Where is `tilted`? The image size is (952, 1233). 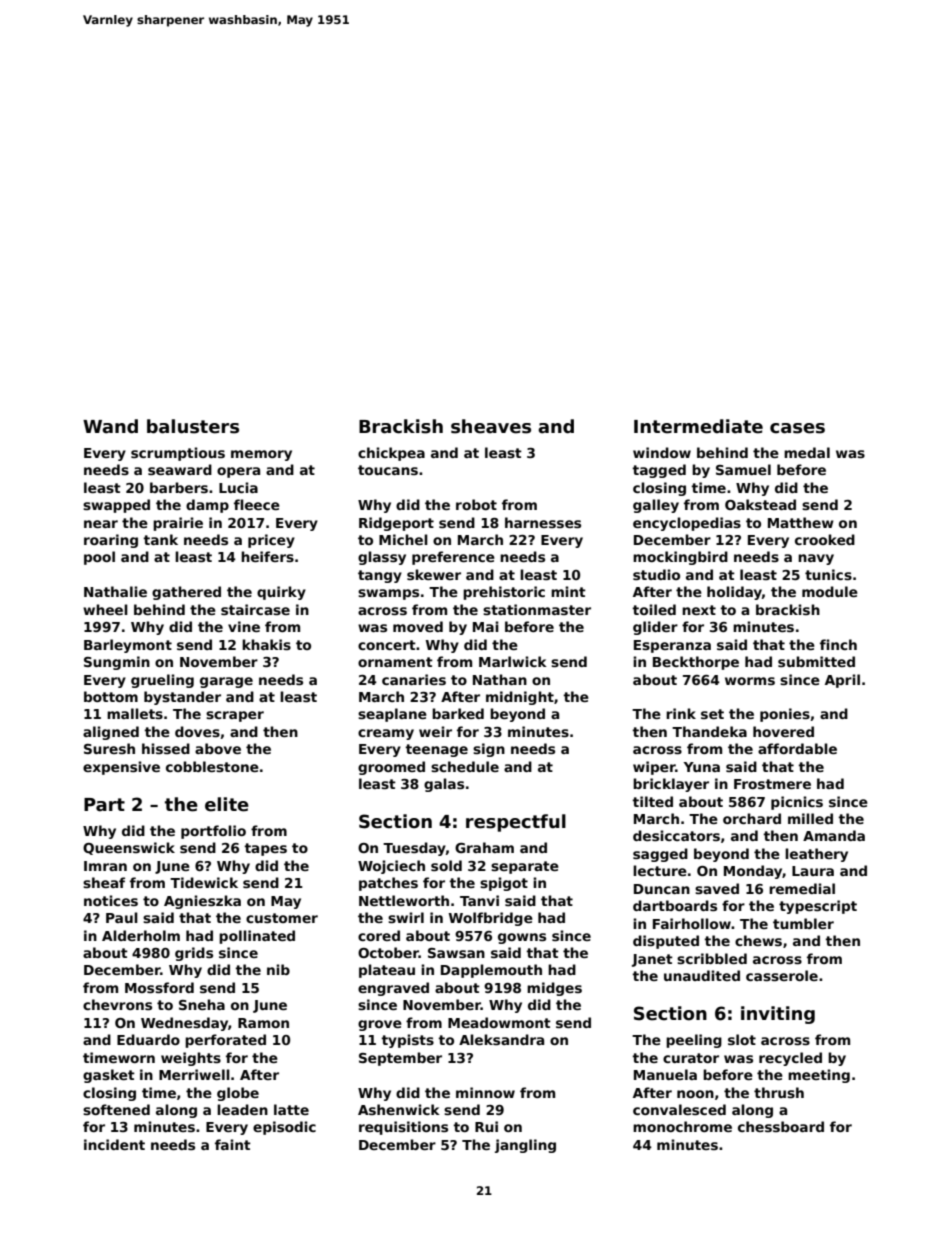
tilted is located at coordinates (652, 801).
